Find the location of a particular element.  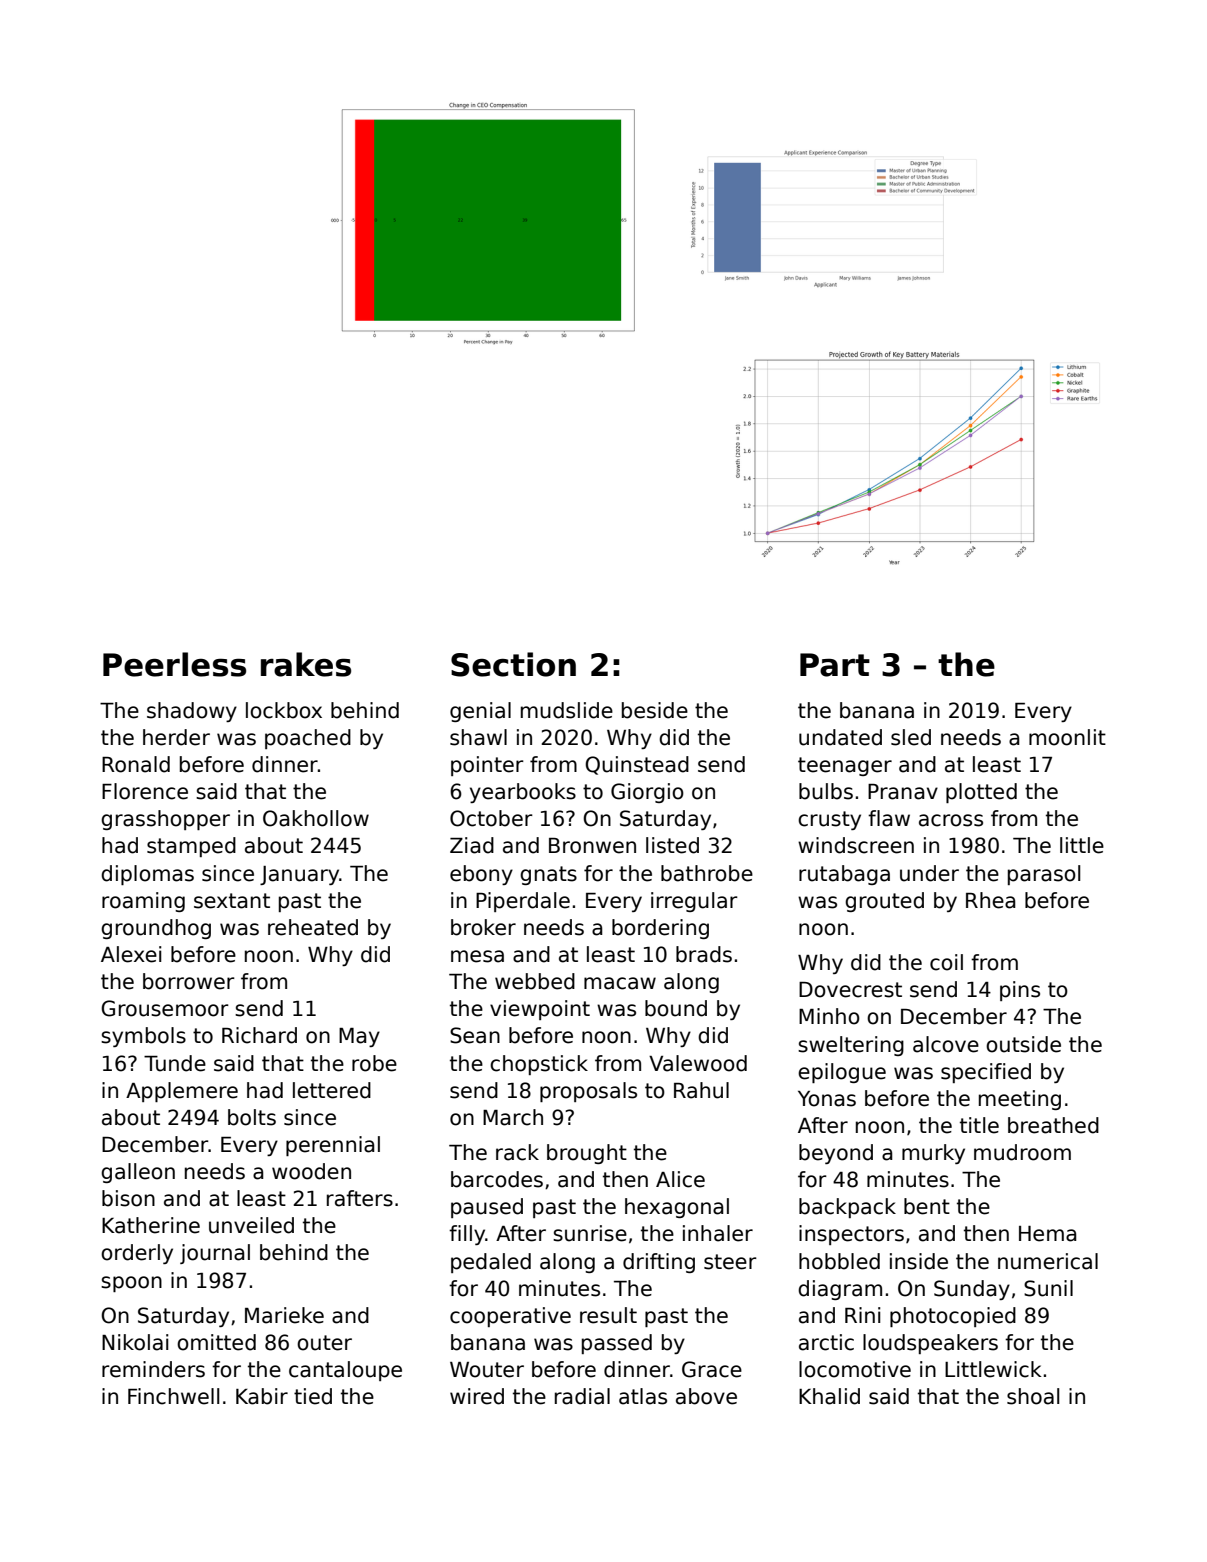

brought is located at coordinates (587, 1154).
